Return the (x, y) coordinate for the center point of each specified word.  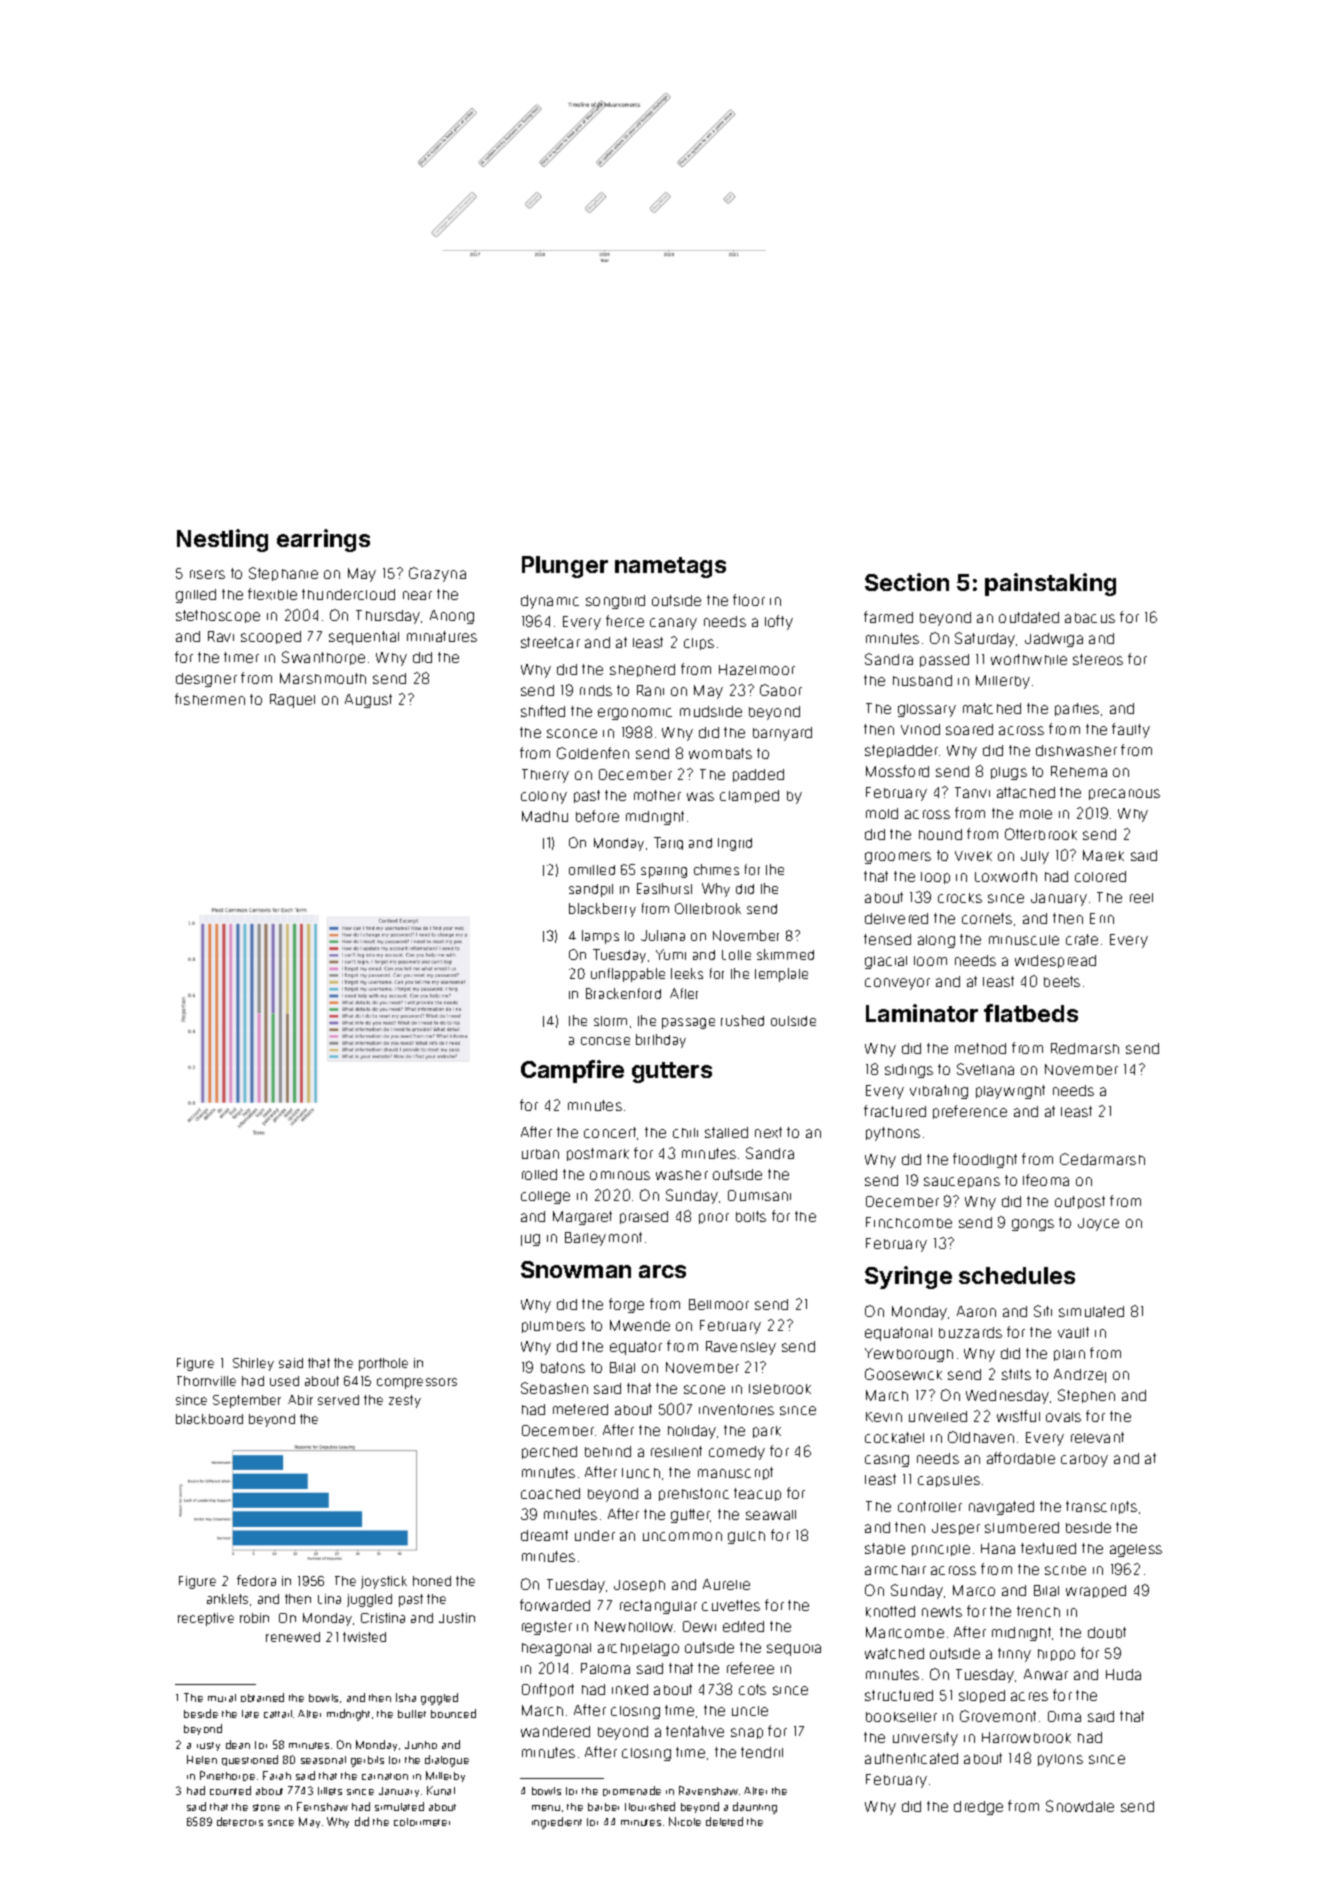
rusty (208, 1746)
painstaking (1050, 584)
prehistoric (694, 1494)
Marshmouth (323, 678)
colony (544, 797)
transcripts (1101, 1507)
